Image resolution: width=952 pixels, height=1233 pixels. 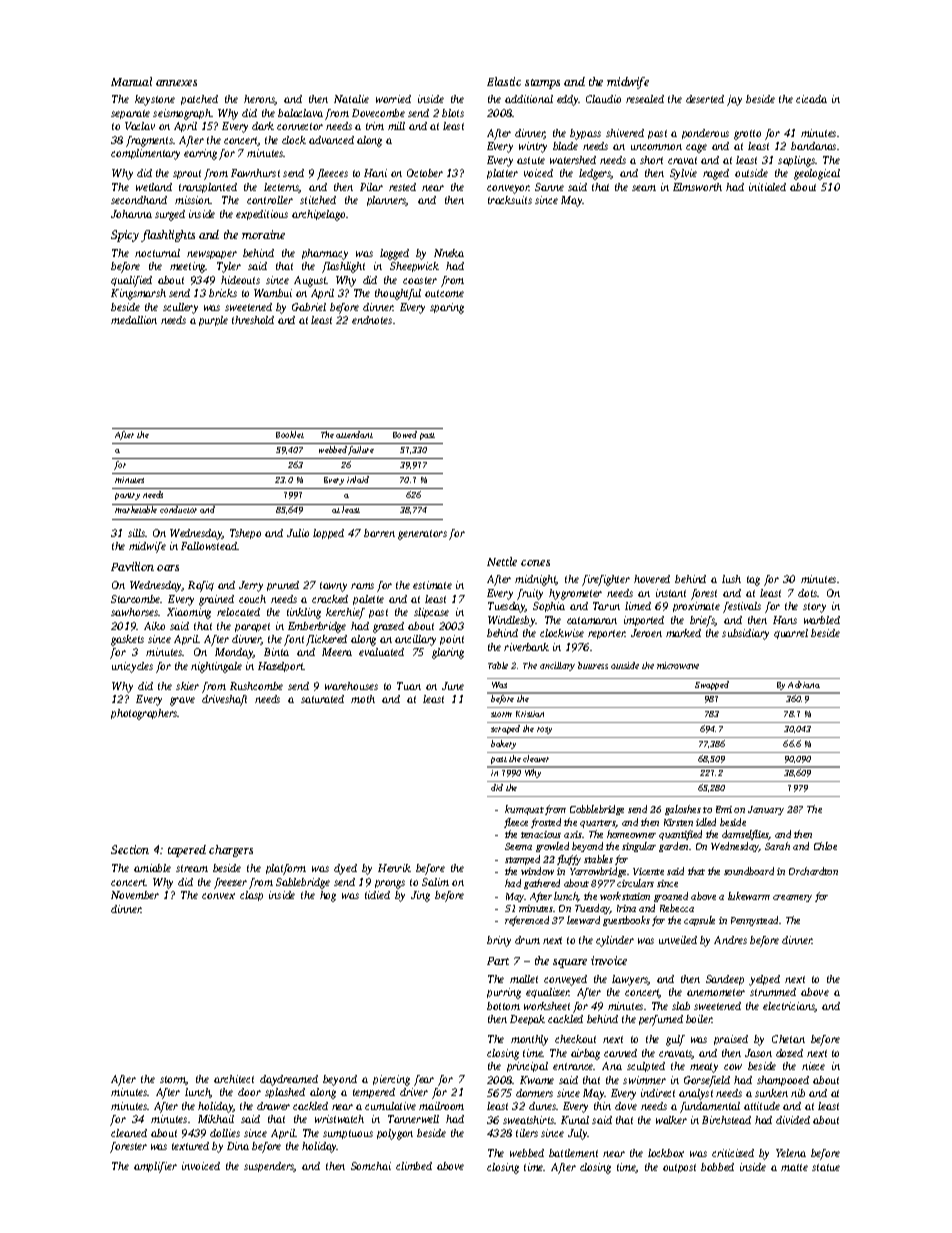 I want to click on driveshaft, so click(x=224, y=700).
